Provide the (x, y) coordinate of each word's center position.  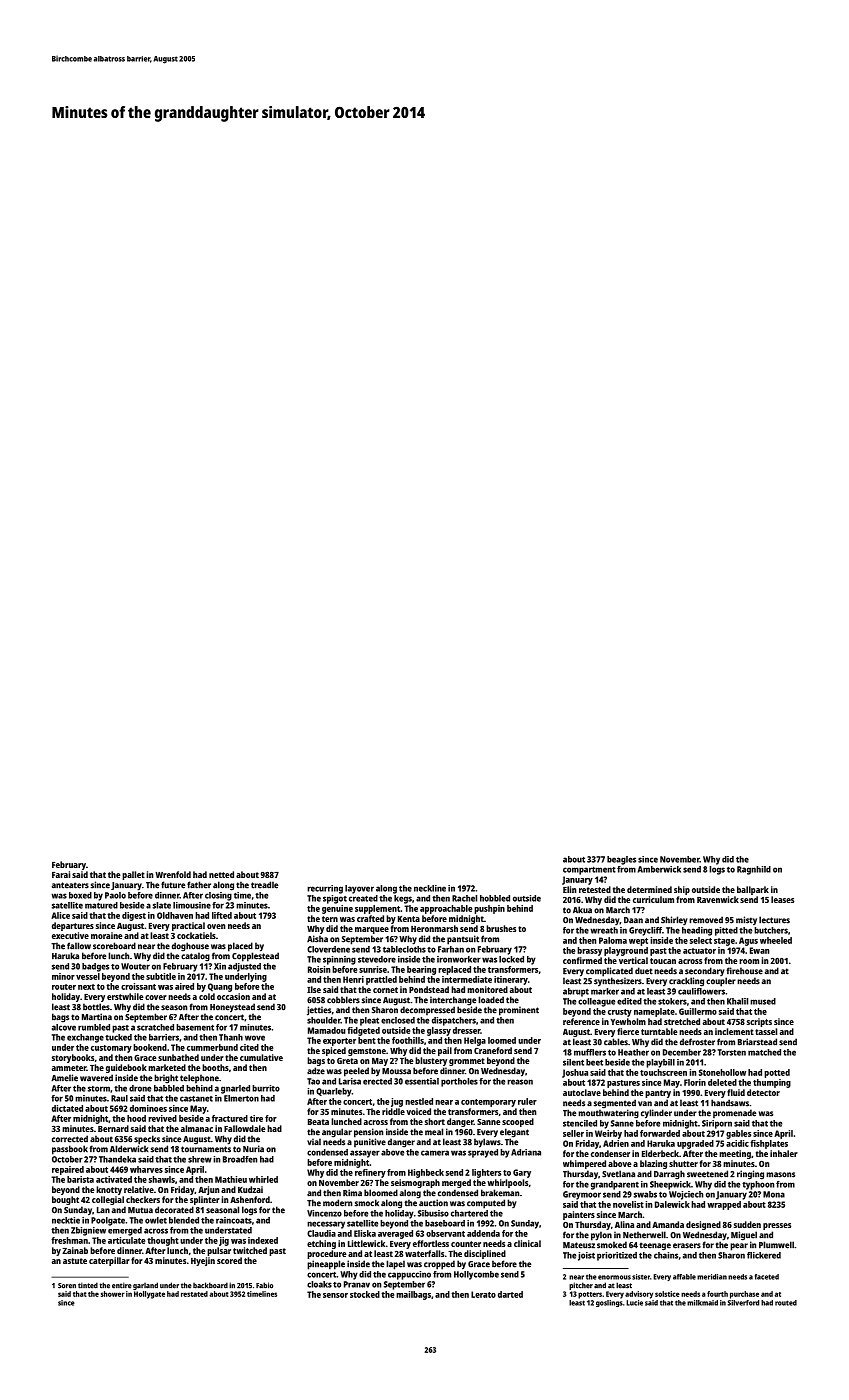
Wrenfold (173, 874)
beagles (621, 860)
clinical (527, 1243)
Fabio (264, 1285)
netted (221, 874)
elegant (514, 1133)
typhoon (758, 1185)
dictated (67, 1108)
